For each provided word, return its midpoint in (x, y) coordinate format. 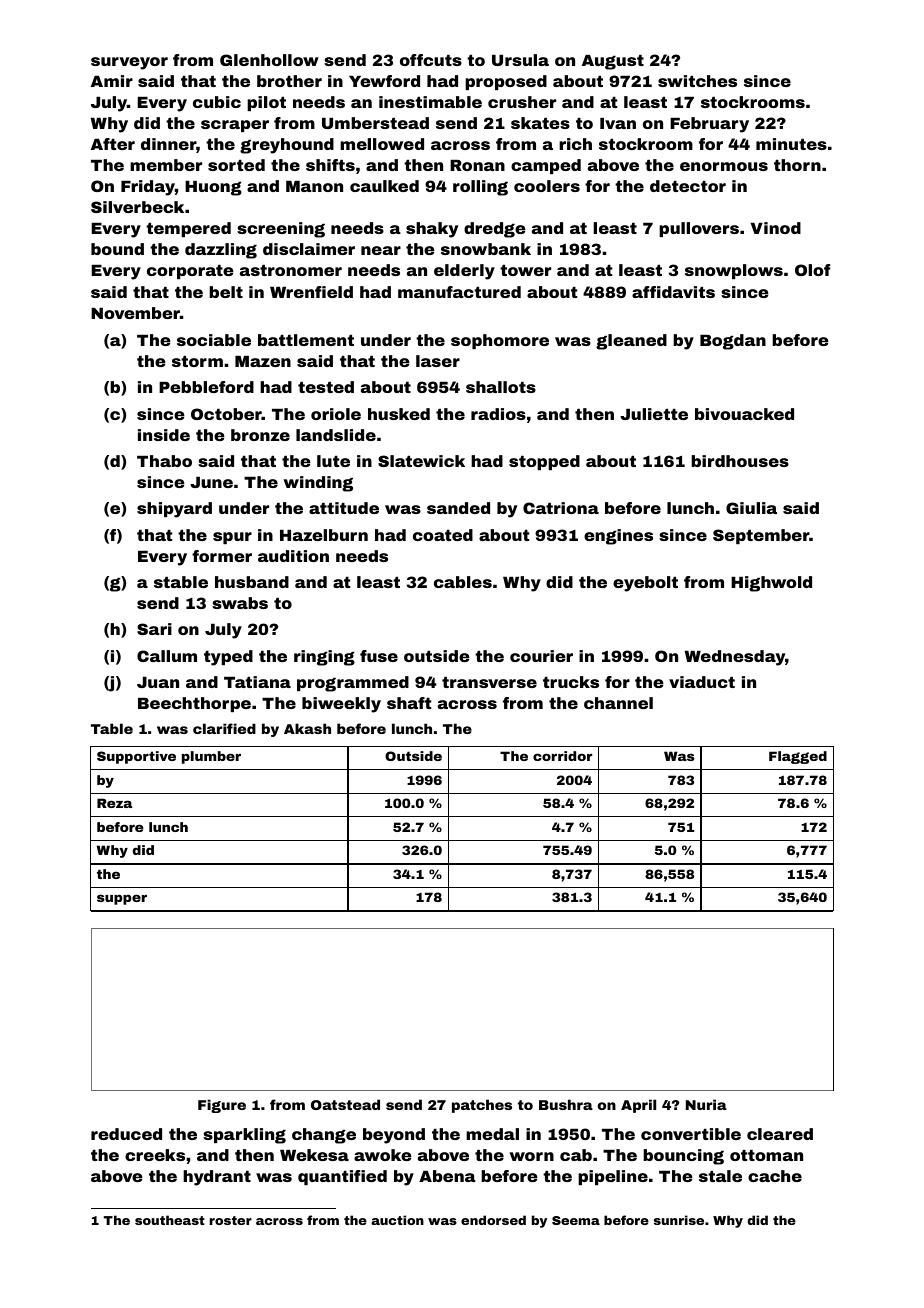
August (613, 62)
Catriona (561, 508)
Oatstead (345, 1104)
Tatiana (257, 682)
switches (697, 81)
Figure (222, 1106)
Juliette (654, 414)
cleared (780, 1134)
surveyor (129, 63)
